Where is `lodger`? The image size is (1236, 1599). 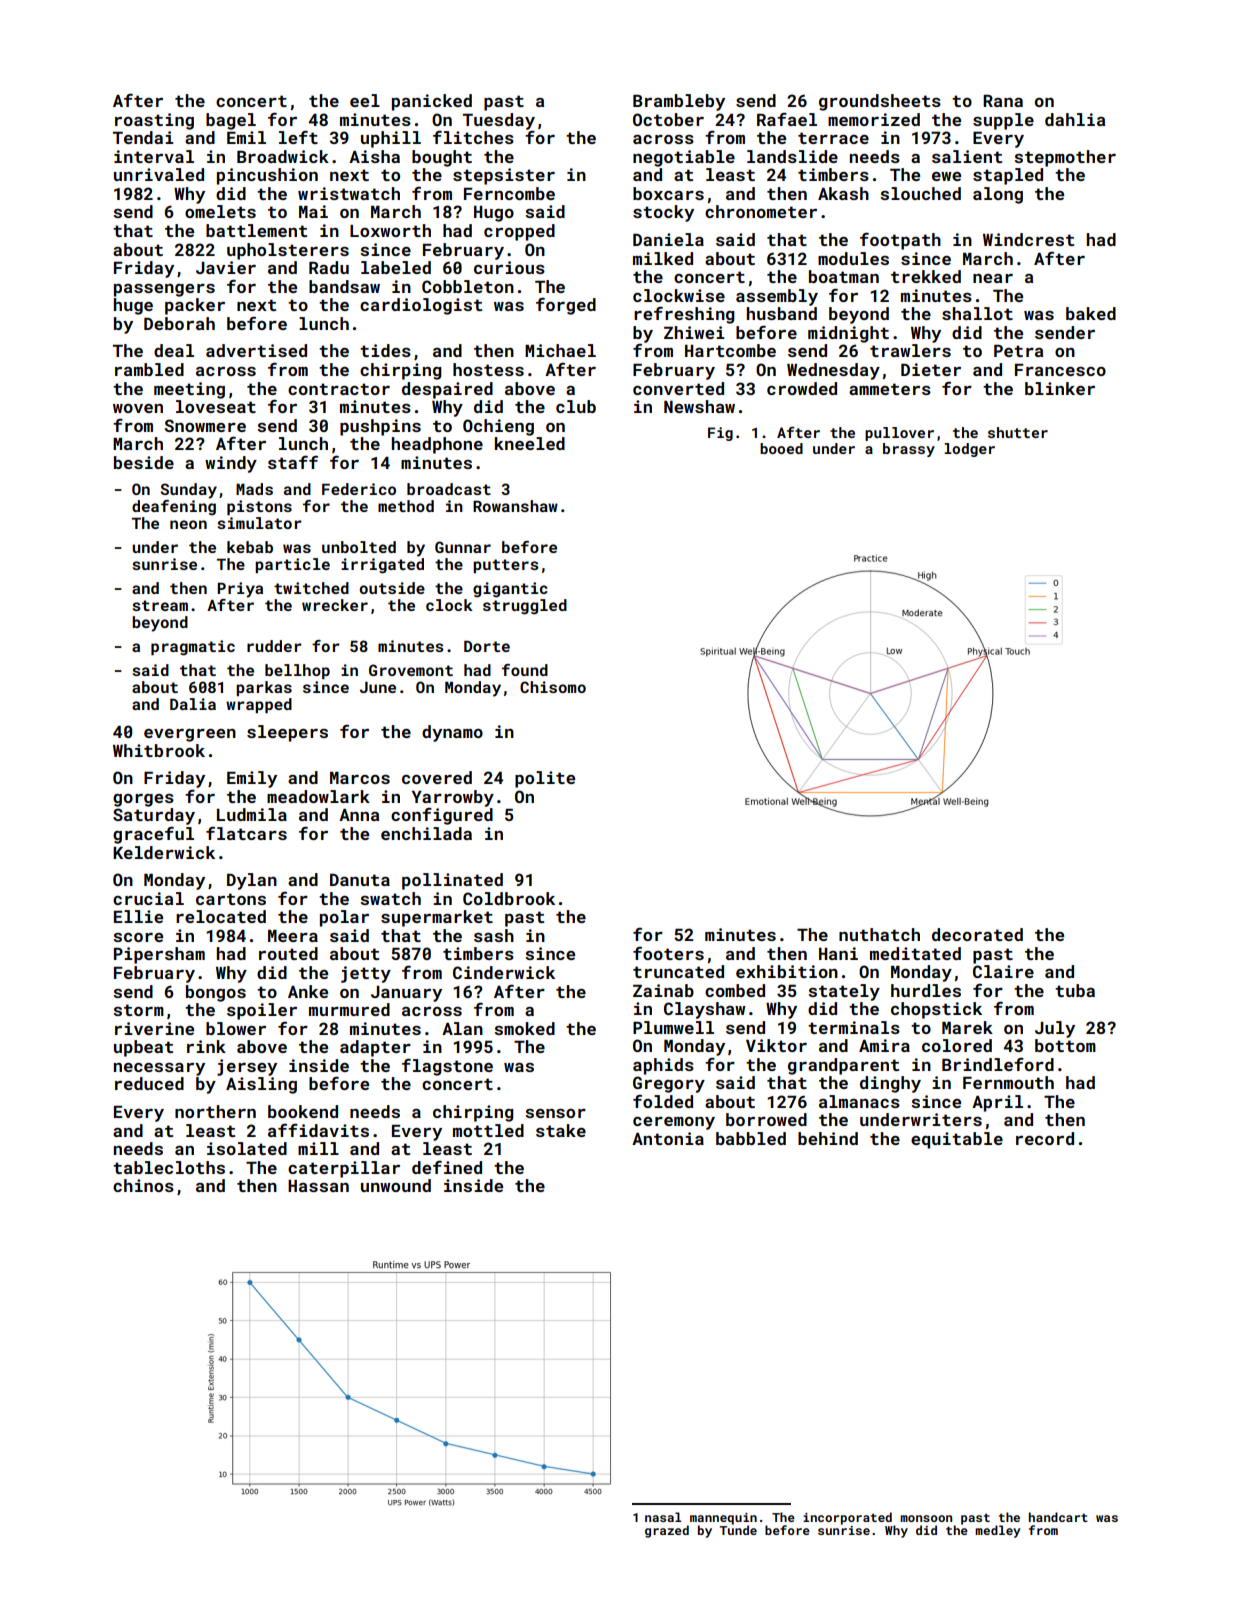 lodger is located at coordinates (969, 450).
